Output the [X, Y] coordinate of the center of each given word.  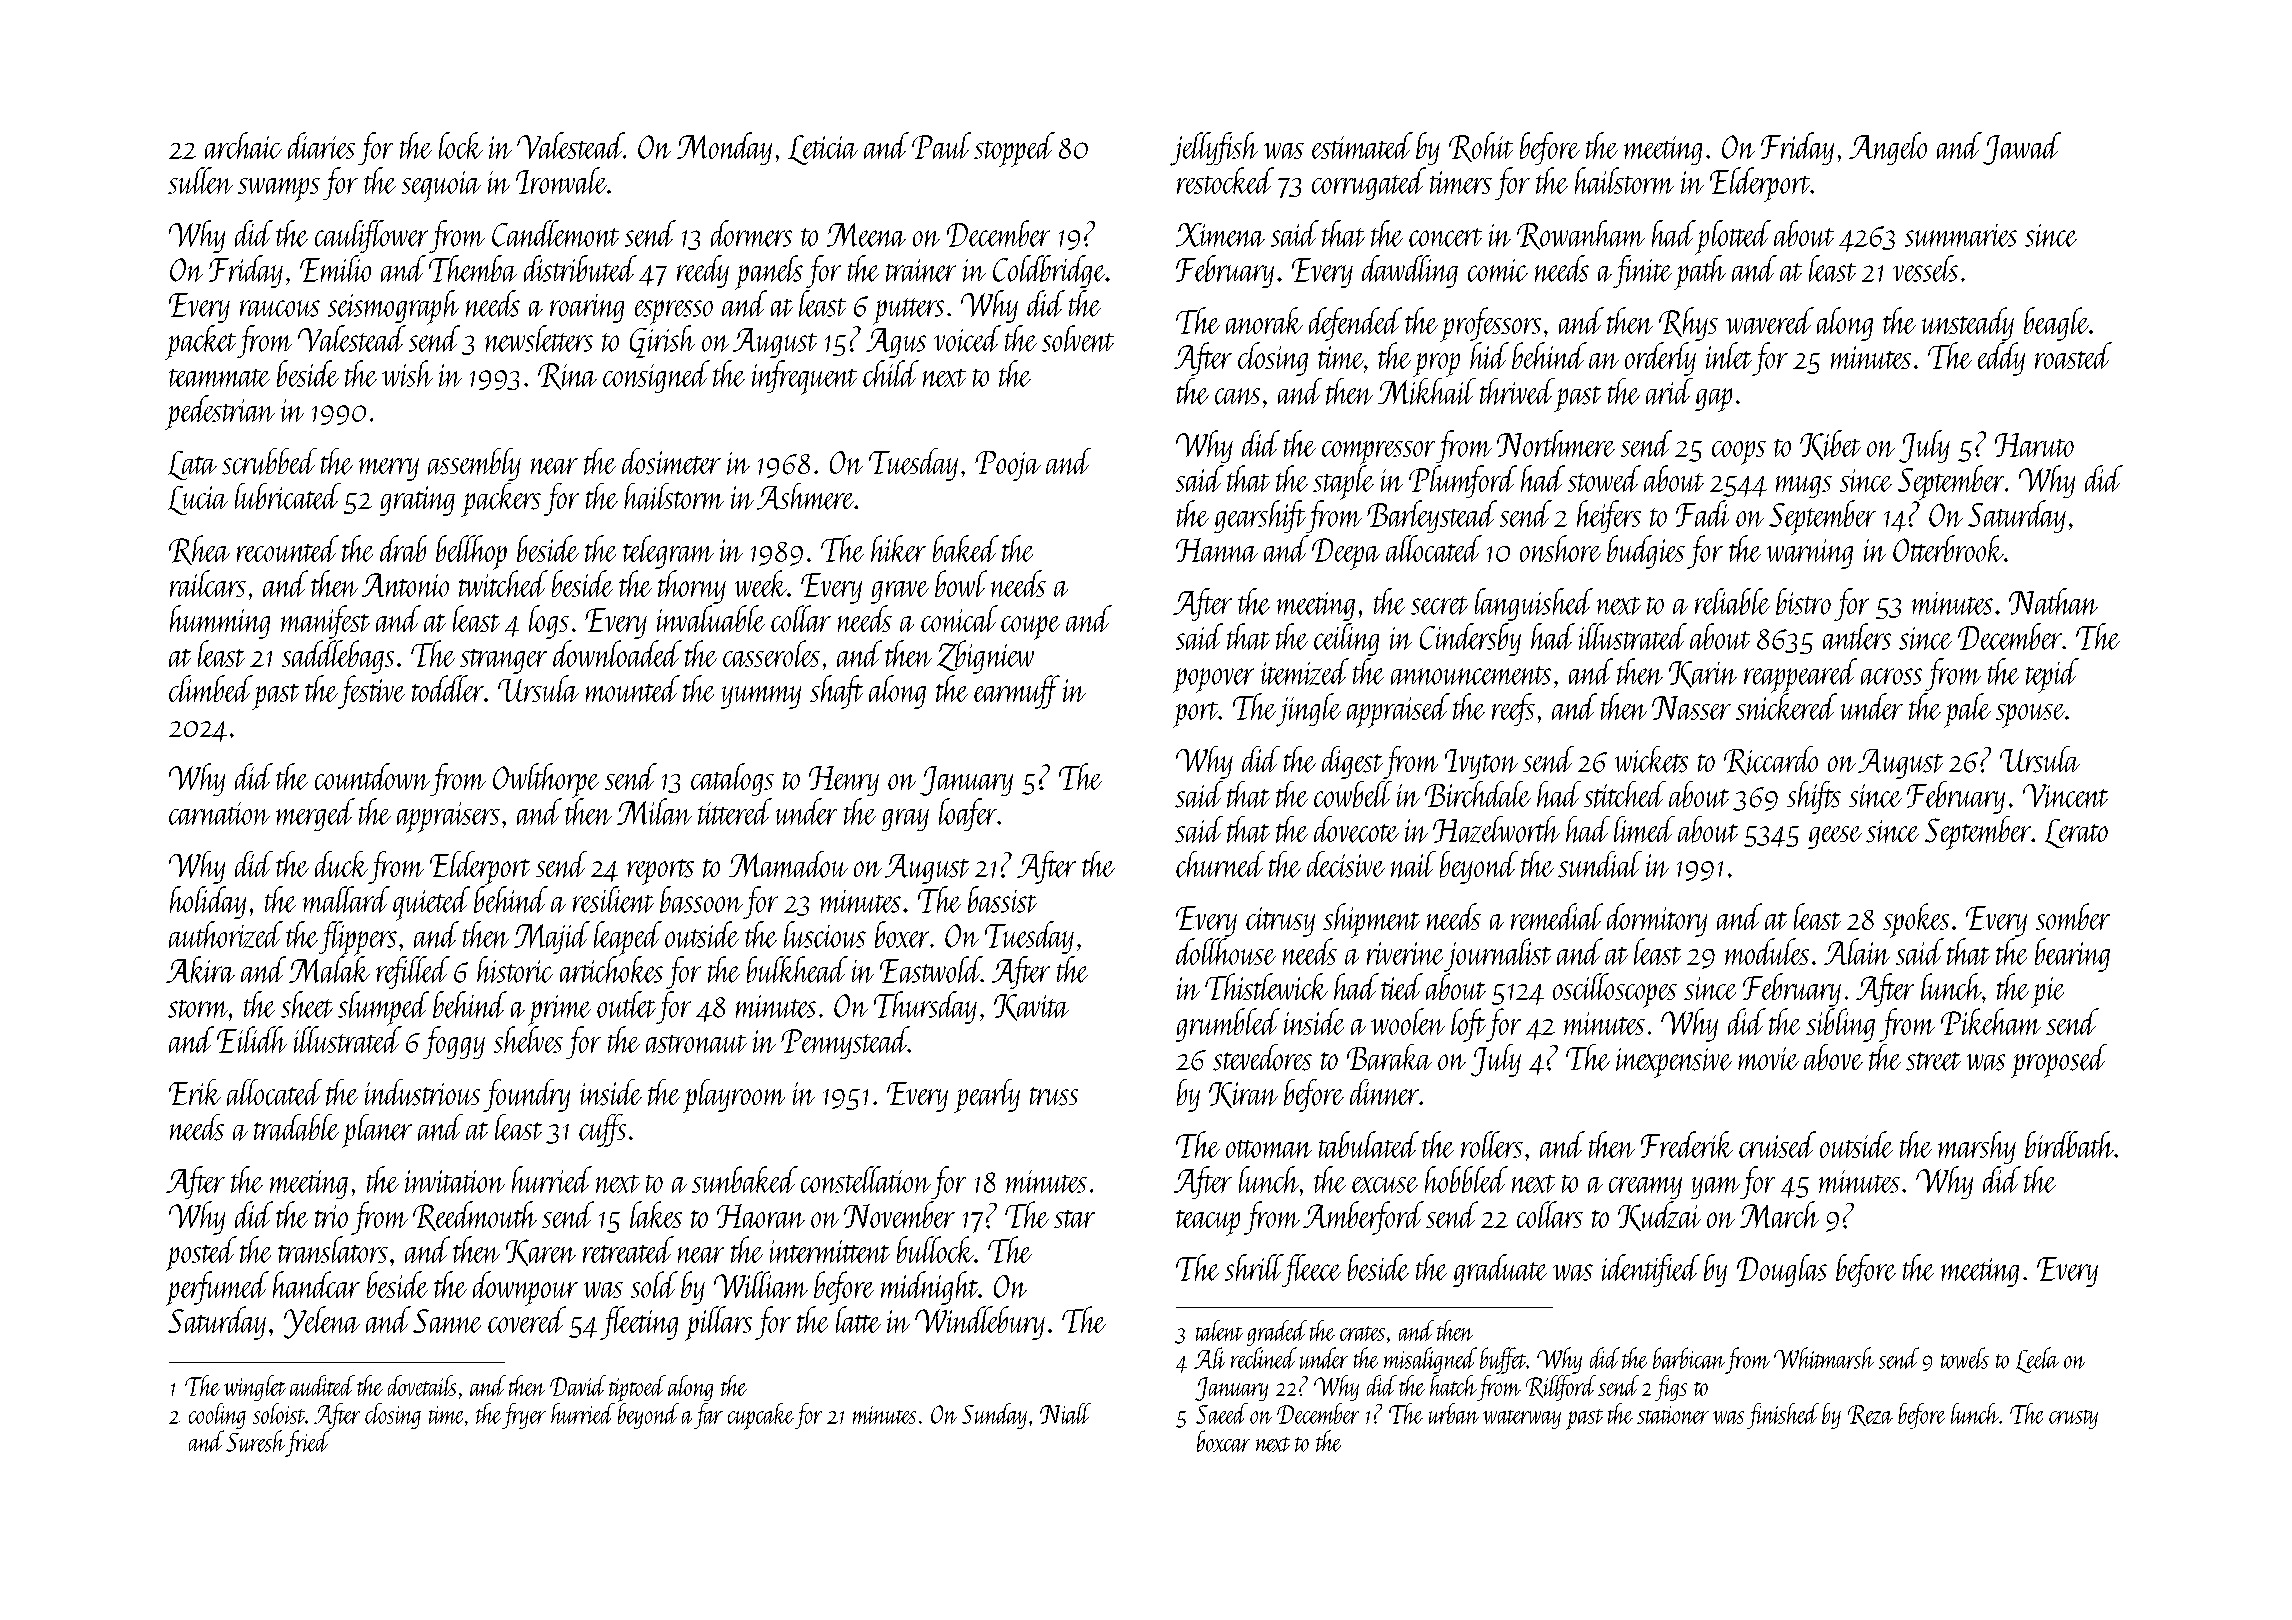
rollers [1492, 1144]
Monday [724, 148]
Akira [200, 969]
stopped [1014, 149]
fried [307, 1443]
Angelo [1888, 148]
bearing [2072, 955]
